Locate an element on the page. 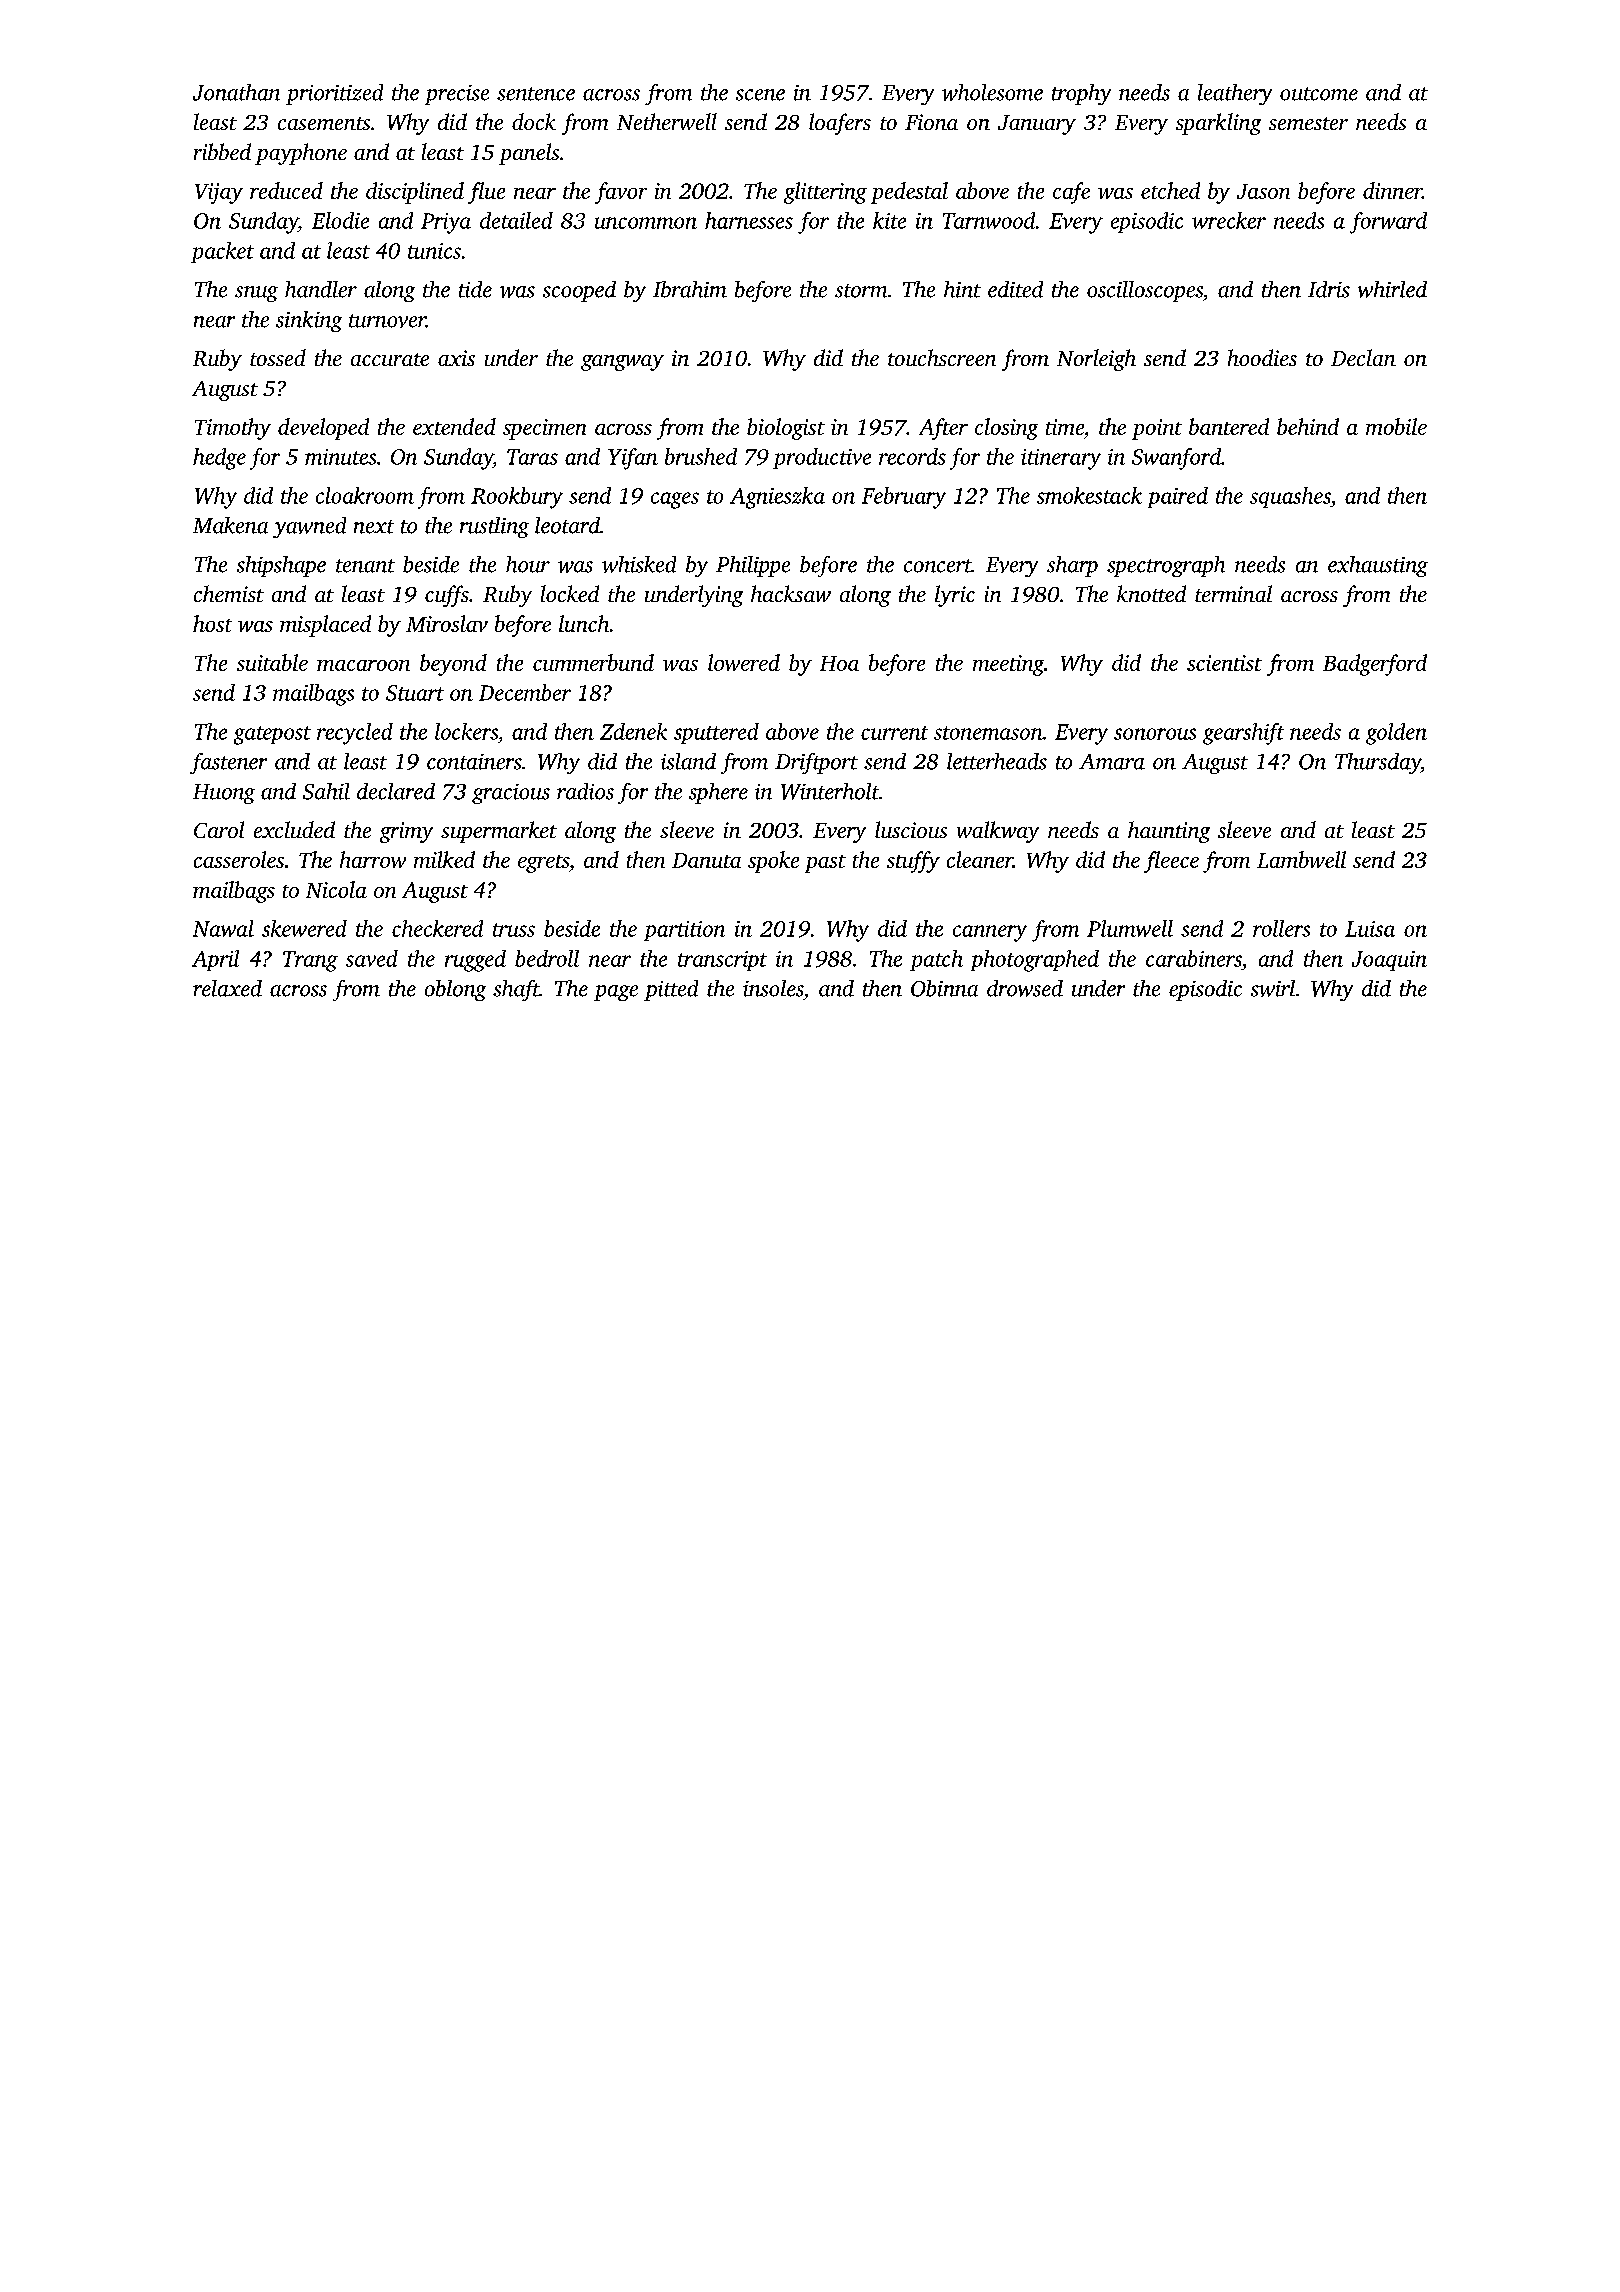  sharp is located at coordinates (1072, 566).
